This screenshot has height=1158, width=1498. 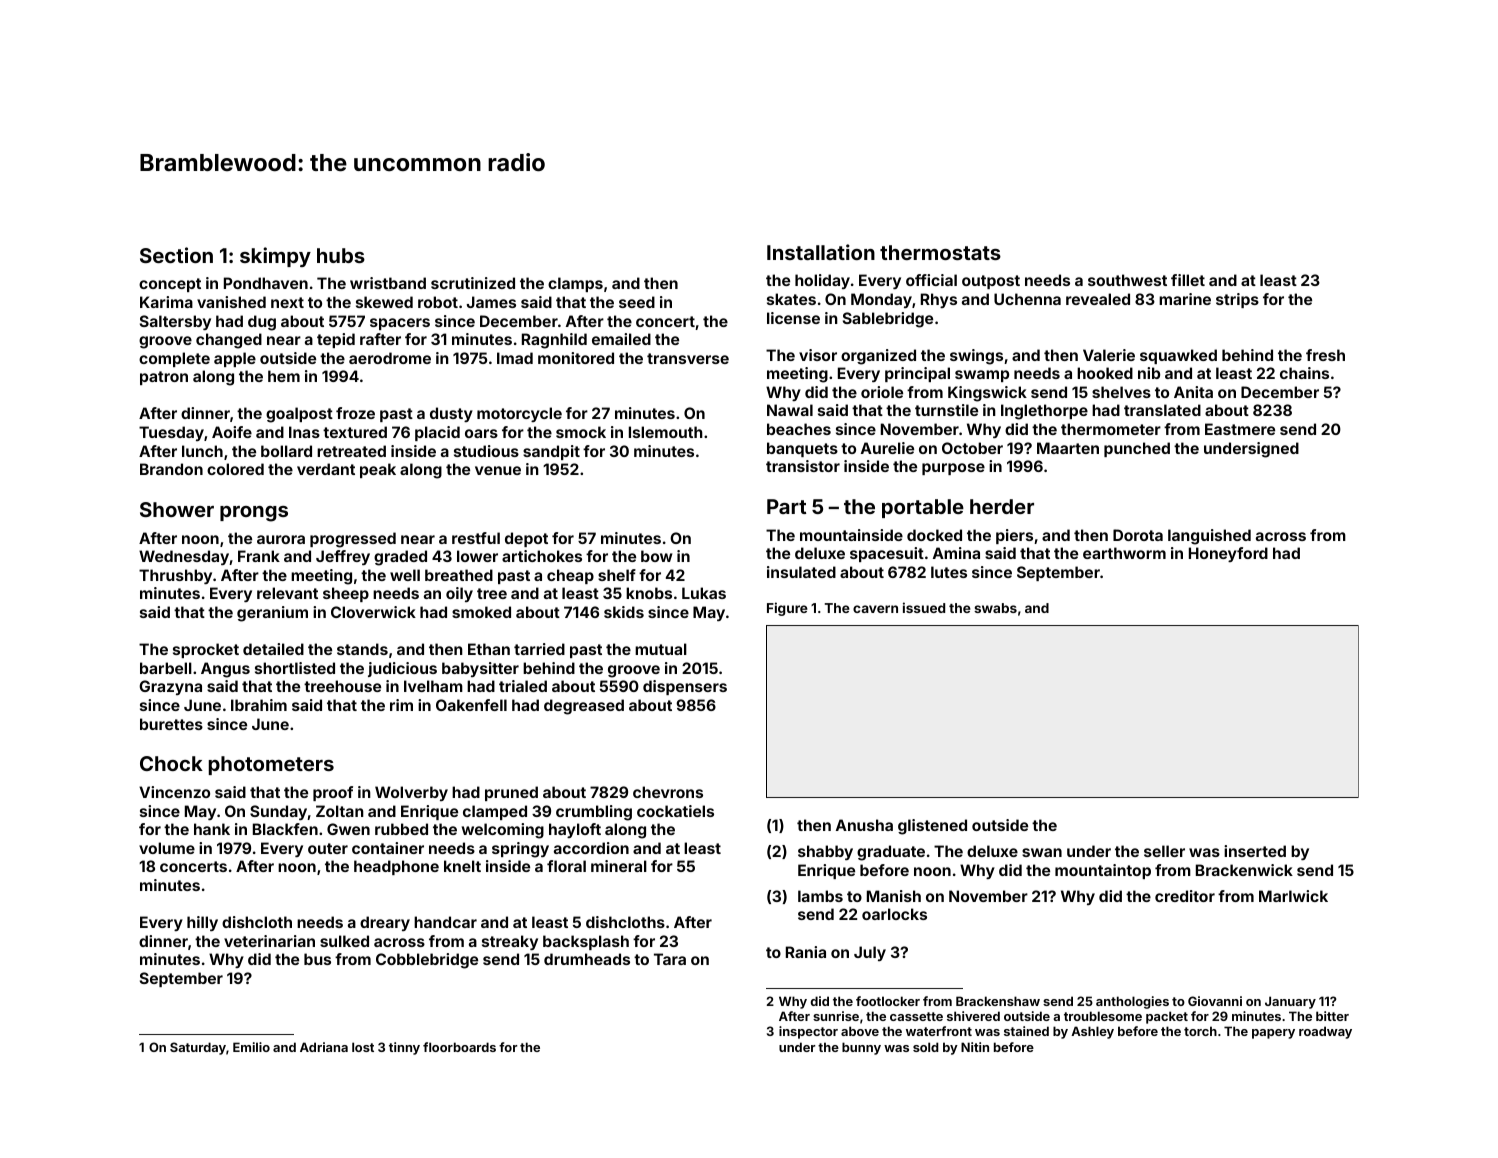 I want to click on Saturday, so click(x=198, y=1048).
